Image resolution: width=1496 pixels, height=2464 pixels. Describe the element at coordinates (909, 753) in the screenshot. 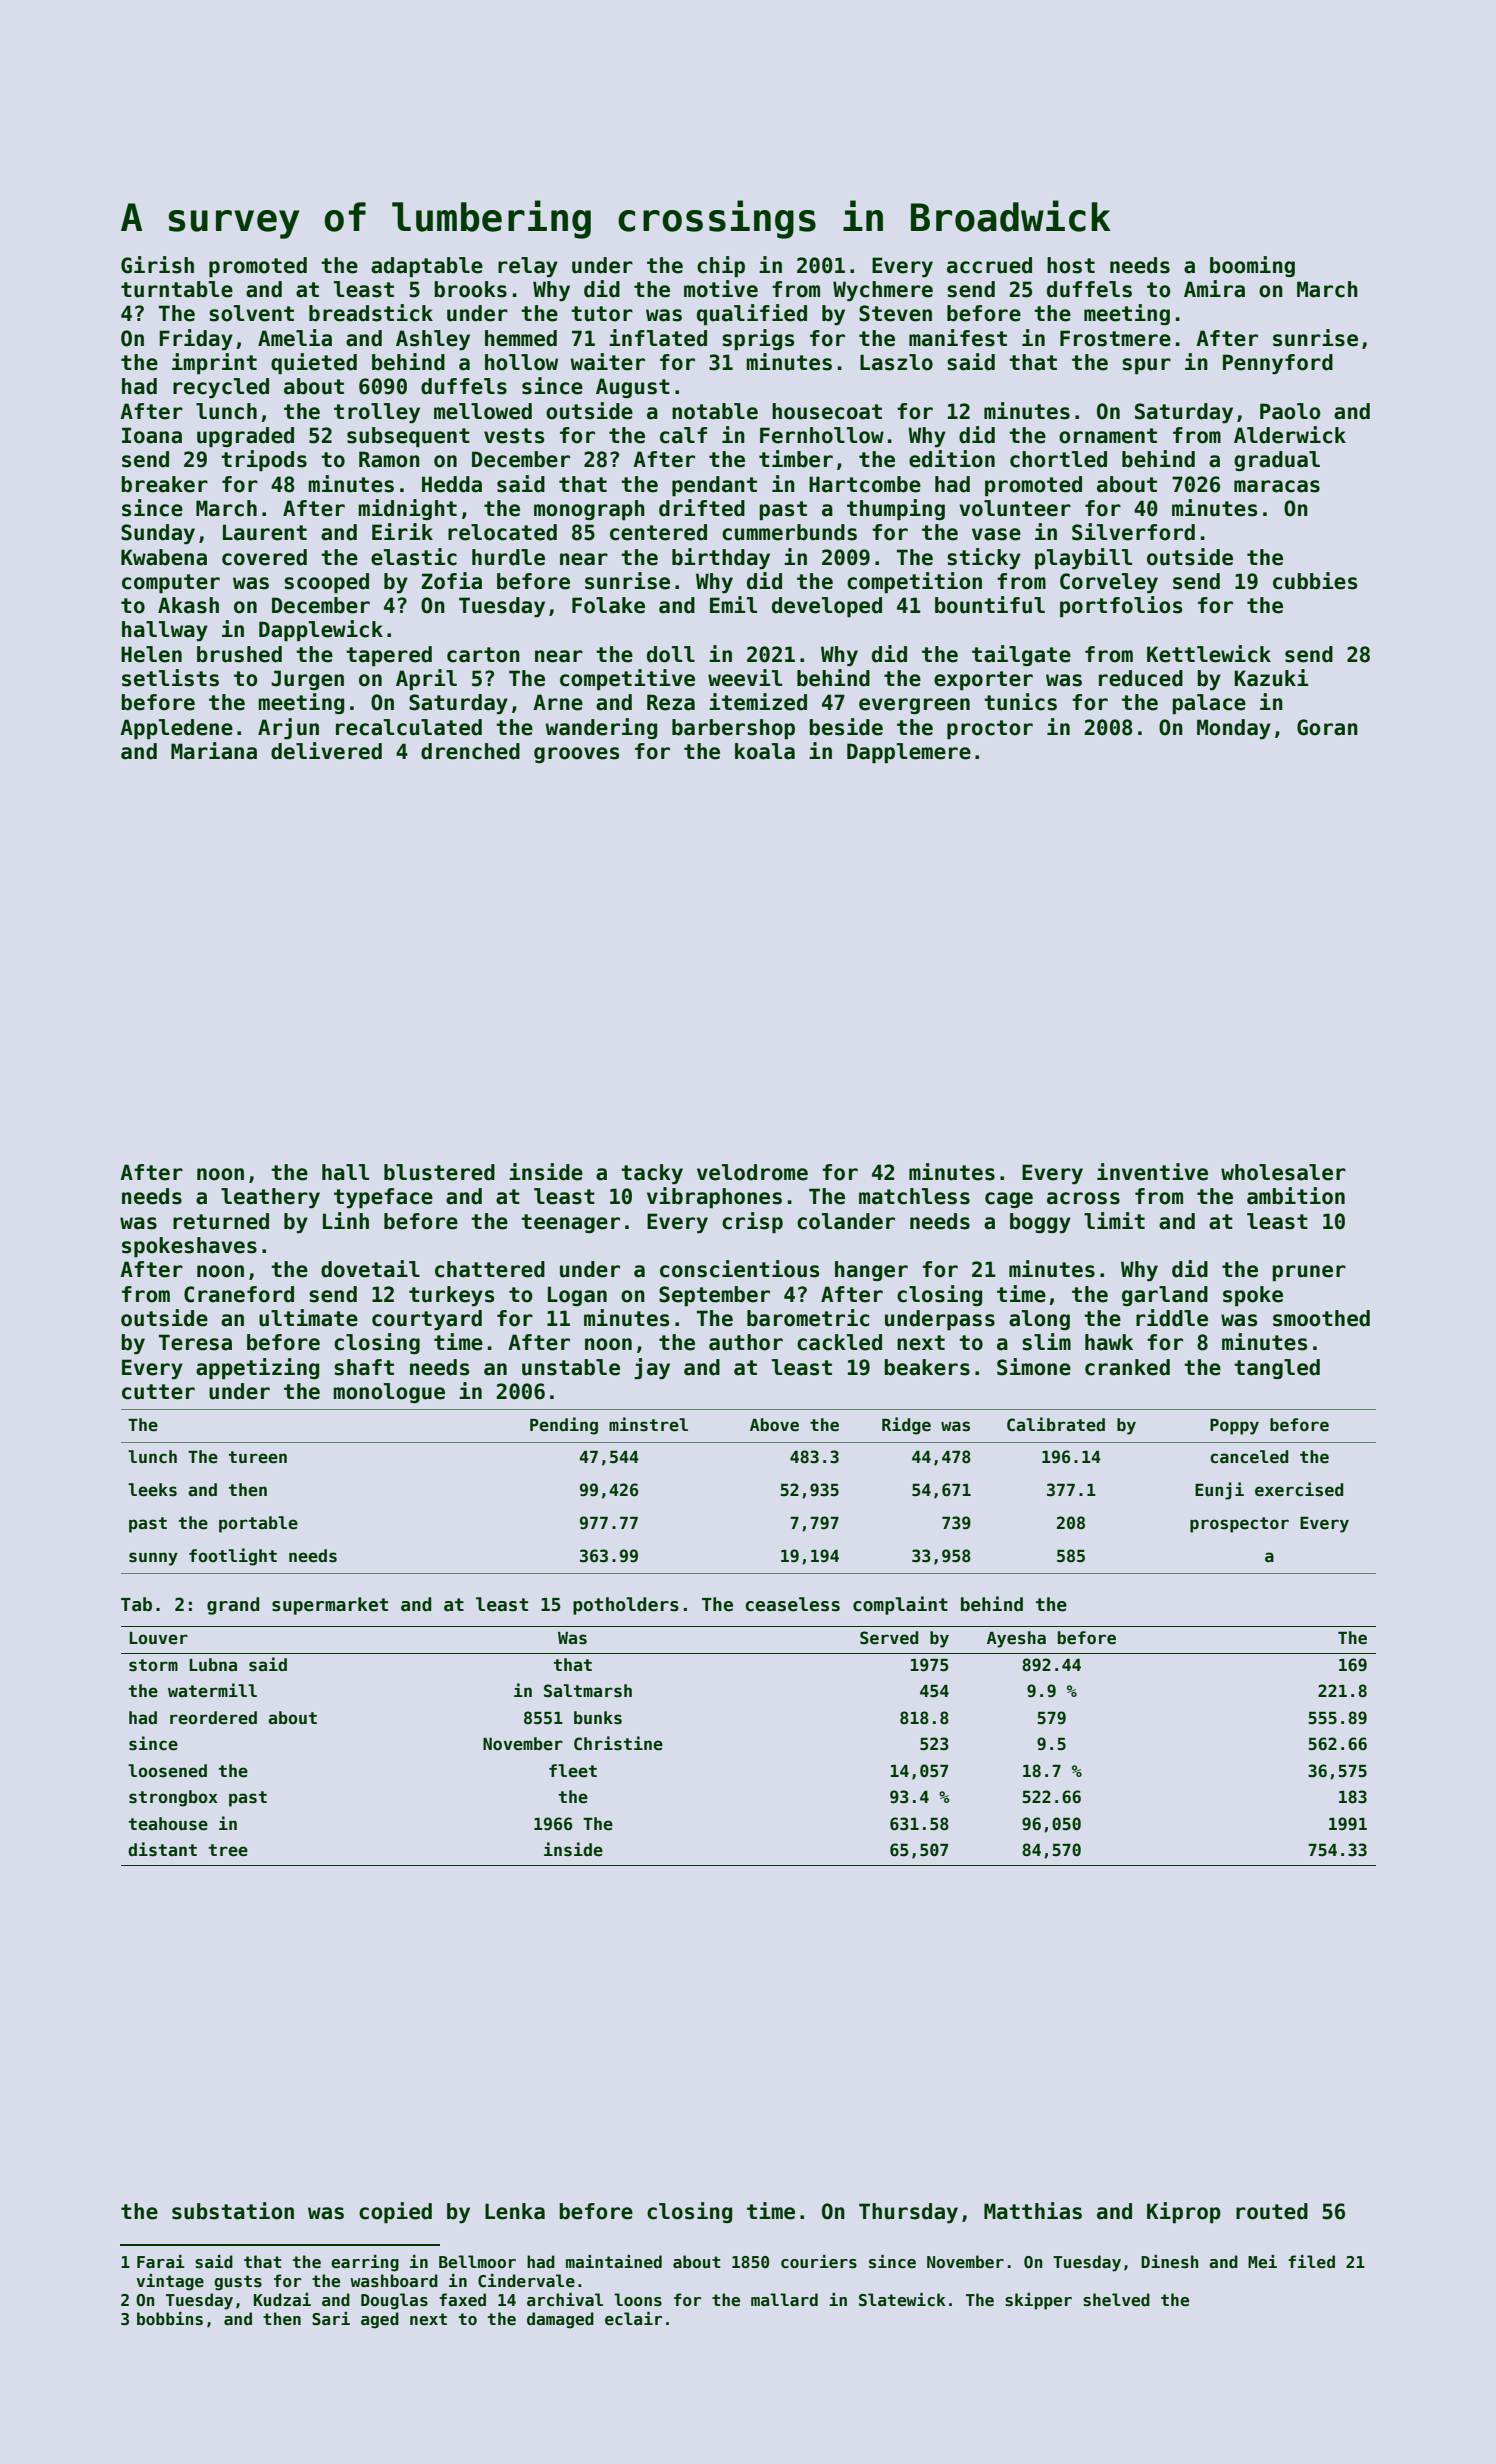

I see `Dapplemere` at that location.
